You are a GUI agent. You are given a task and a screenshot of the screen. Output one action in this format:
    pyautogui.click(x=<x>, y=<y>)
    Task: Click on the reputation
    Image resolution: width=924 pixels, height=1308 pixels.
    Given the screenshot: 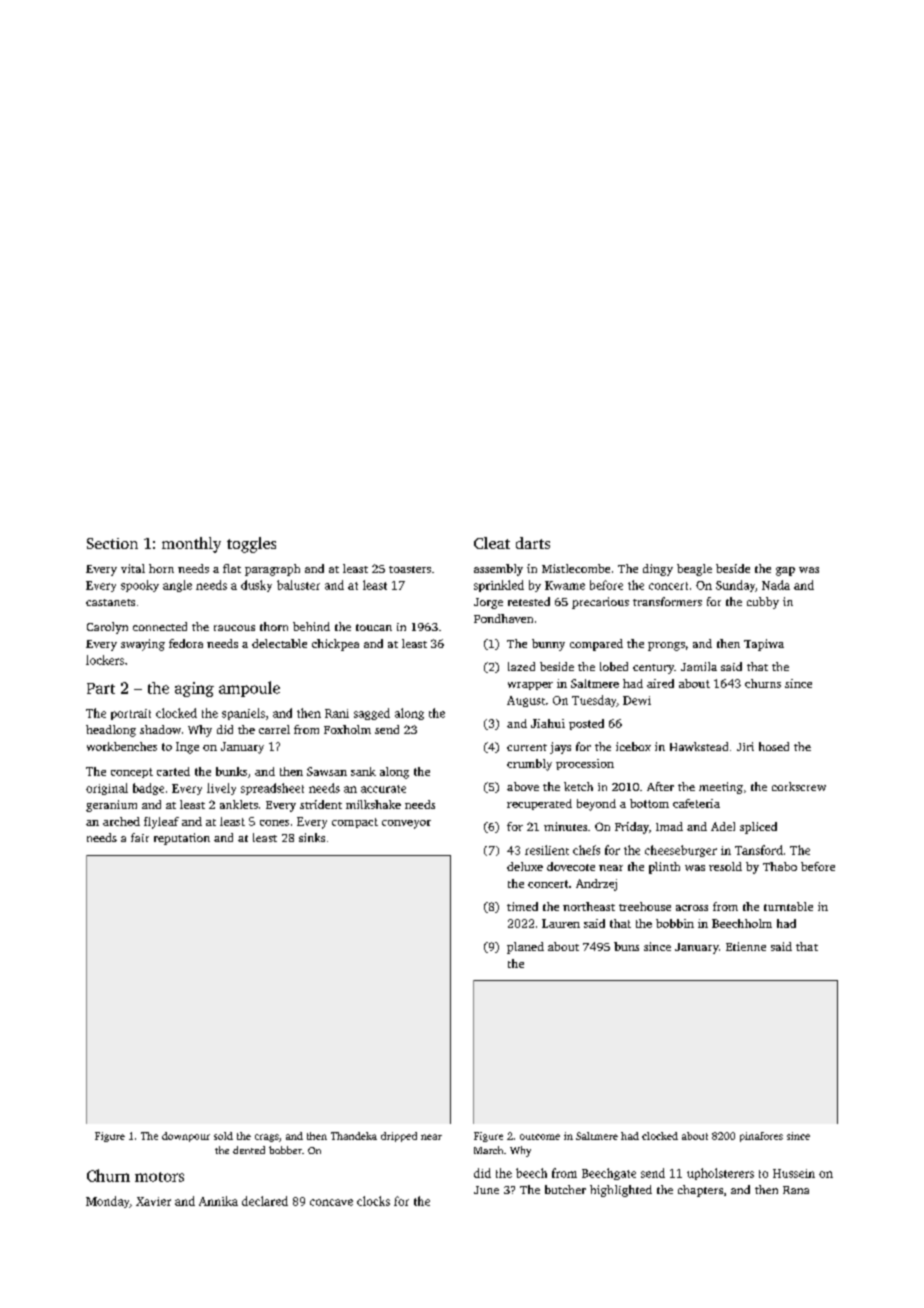 What is the action you would take?
    pyautogui.click(x=182, y=839)
